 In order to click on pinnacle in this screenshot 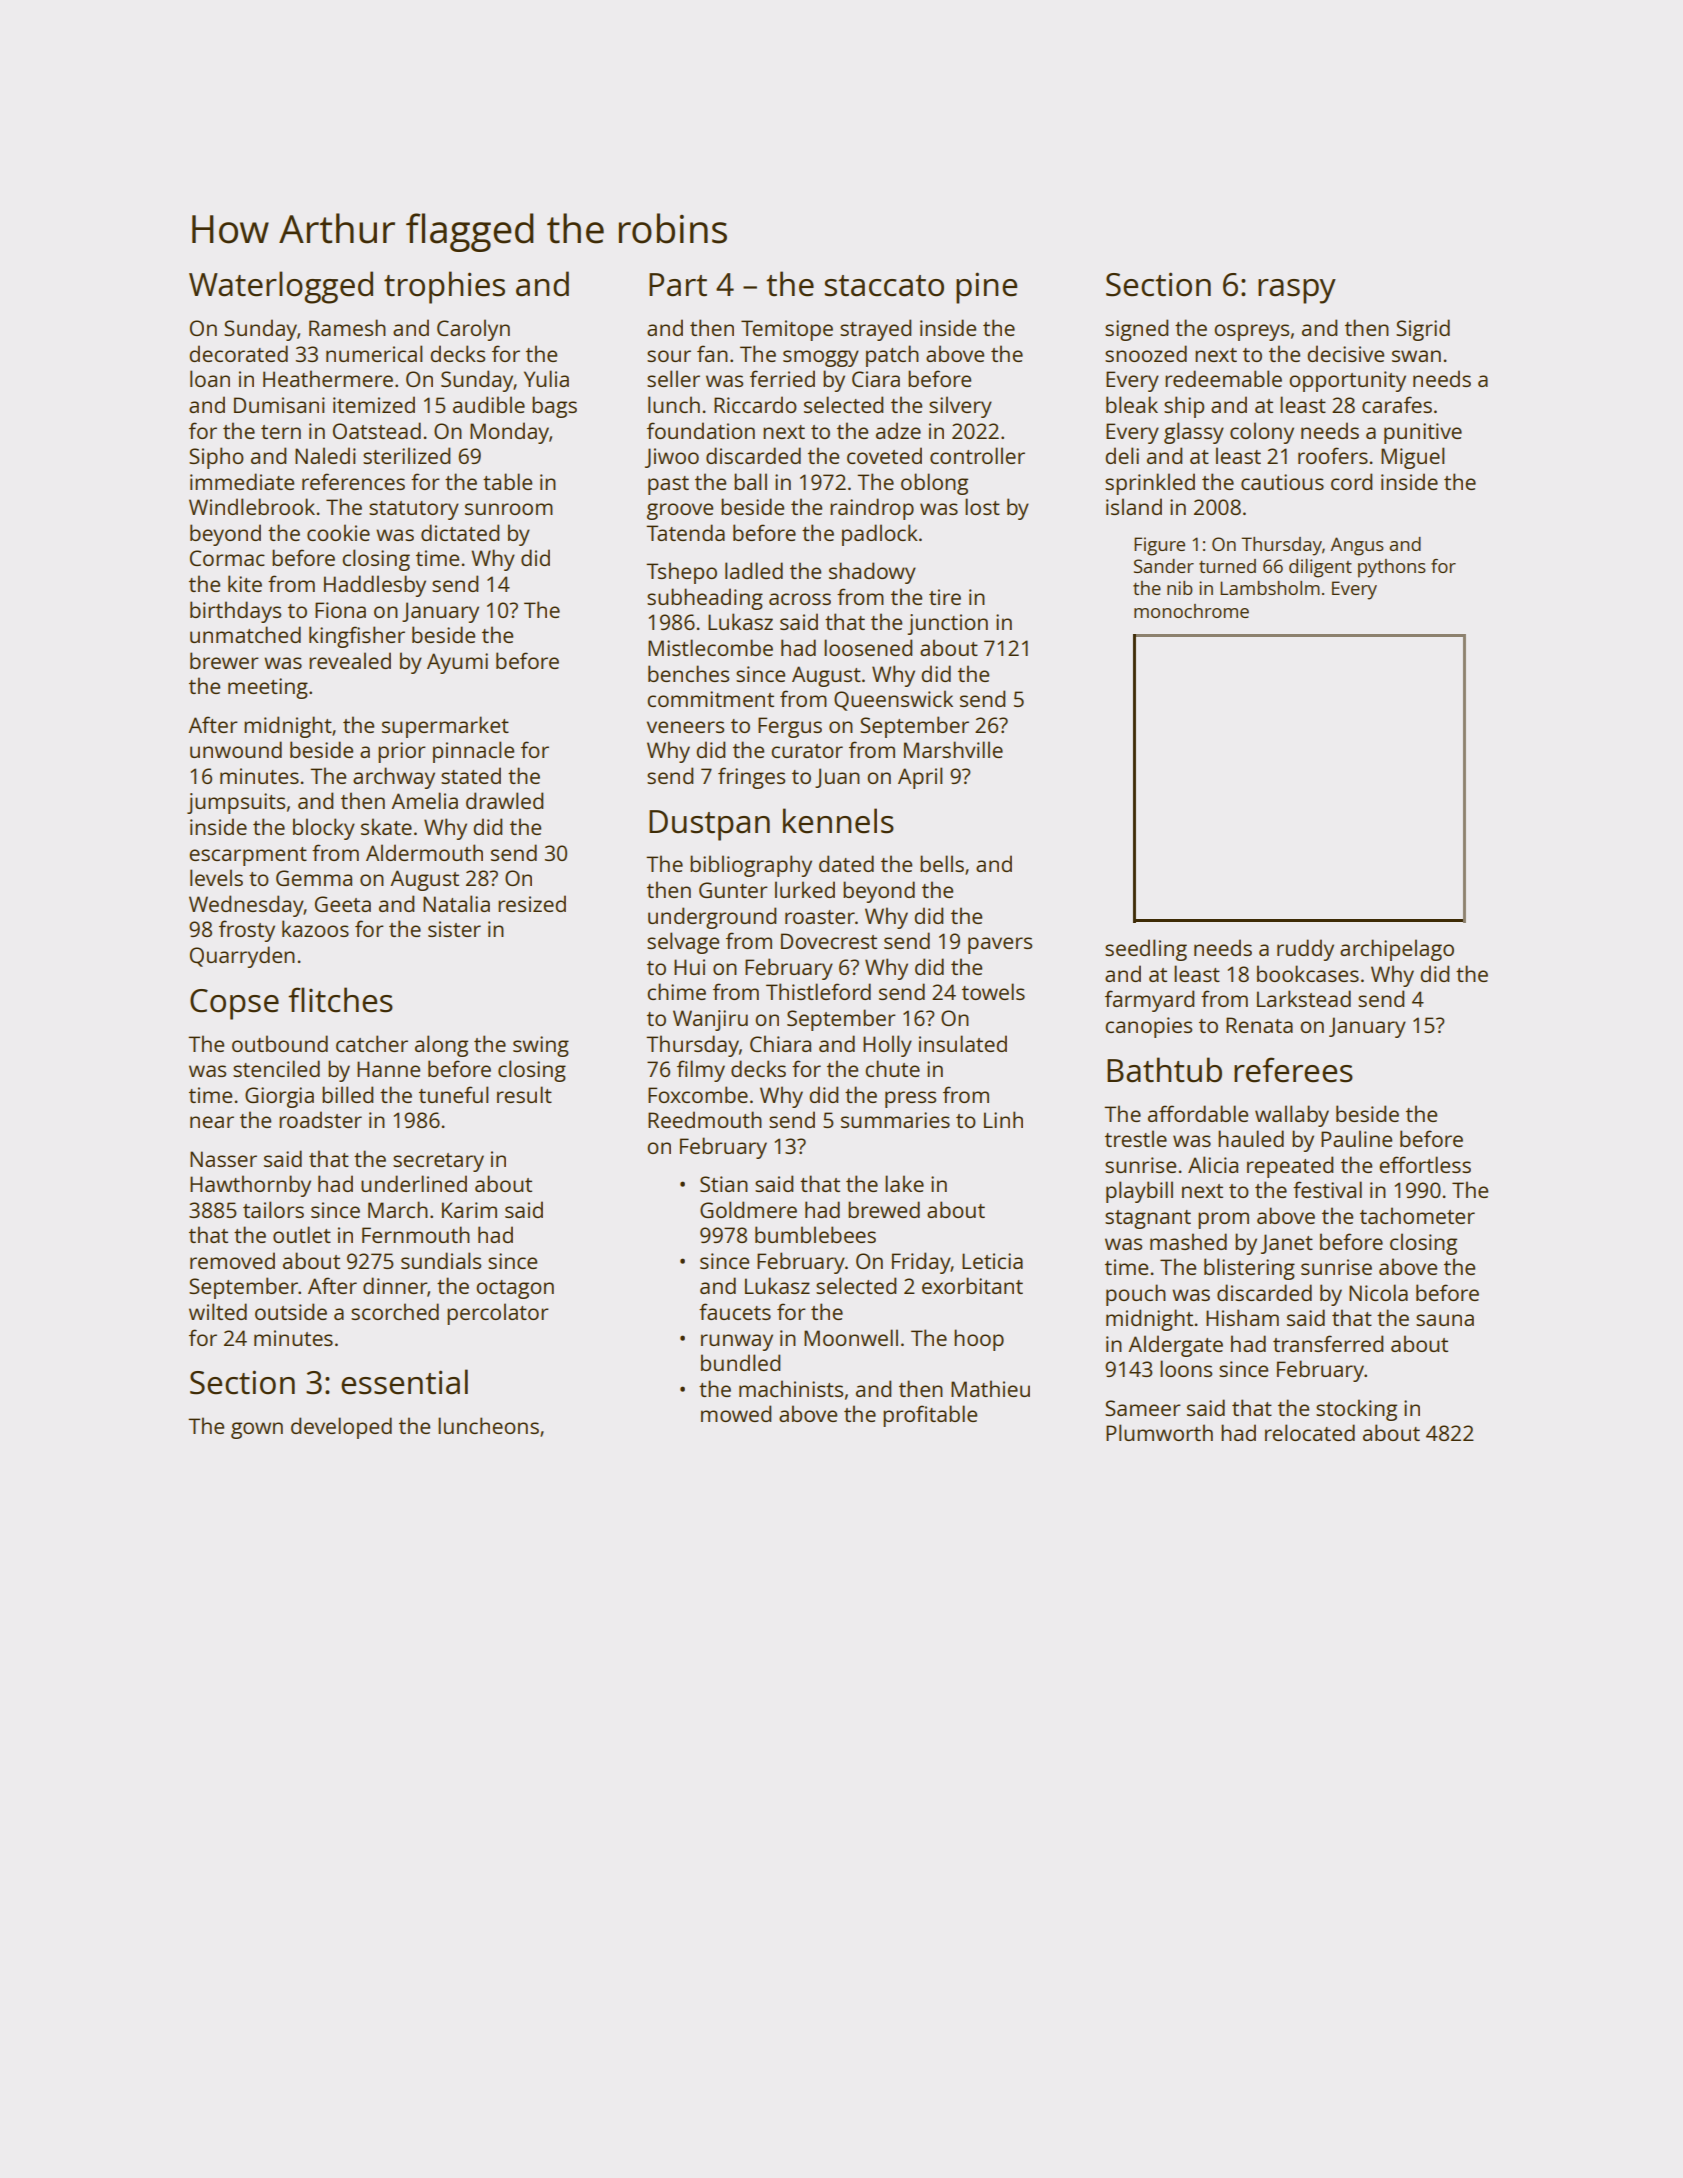, I will do `click(473, 752)`.
